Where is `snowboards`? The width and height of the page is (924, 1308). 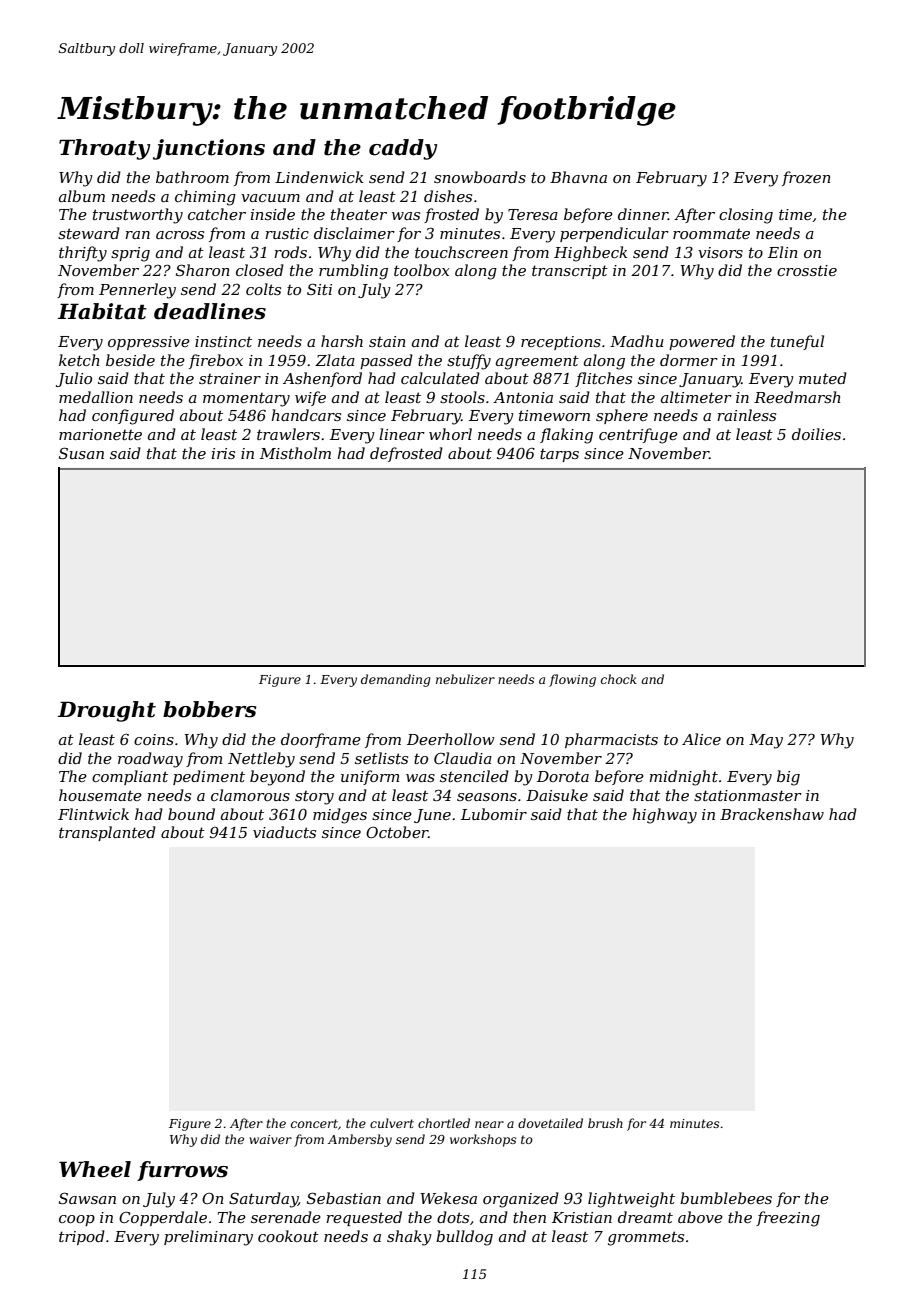
snowboards is located at coordinates (480, 177).
